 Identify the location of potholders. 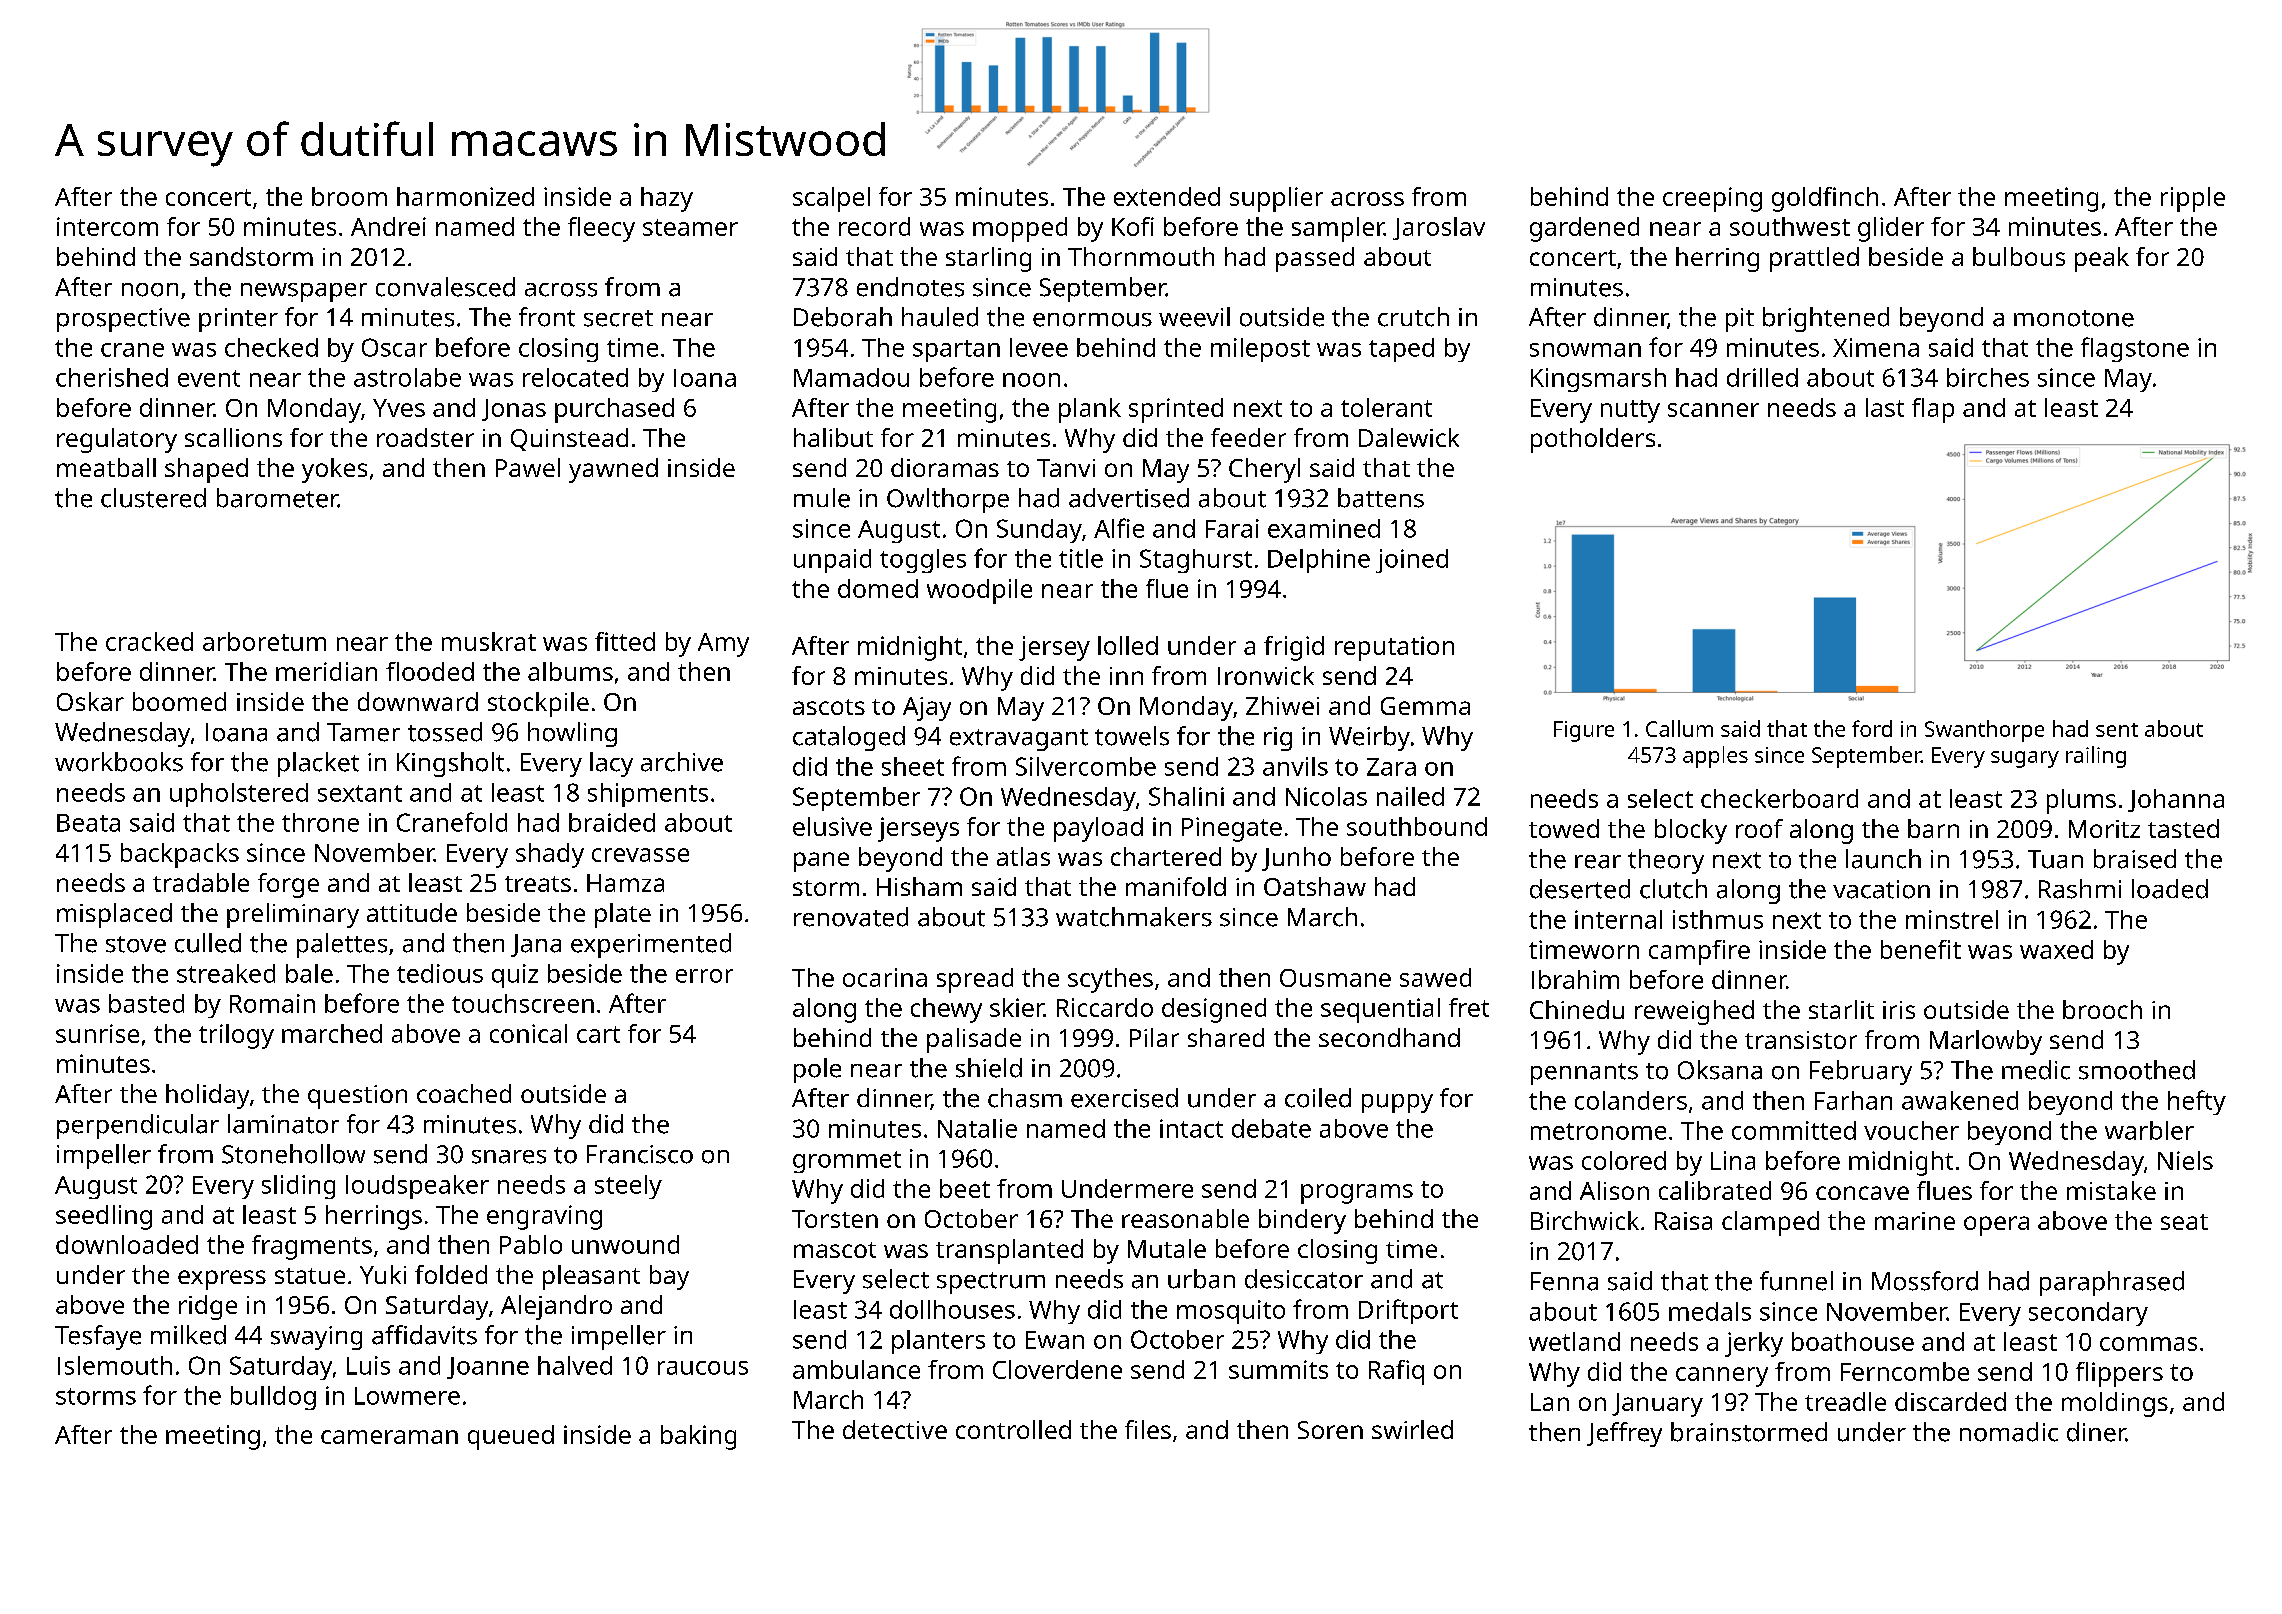
(1593, 440).
